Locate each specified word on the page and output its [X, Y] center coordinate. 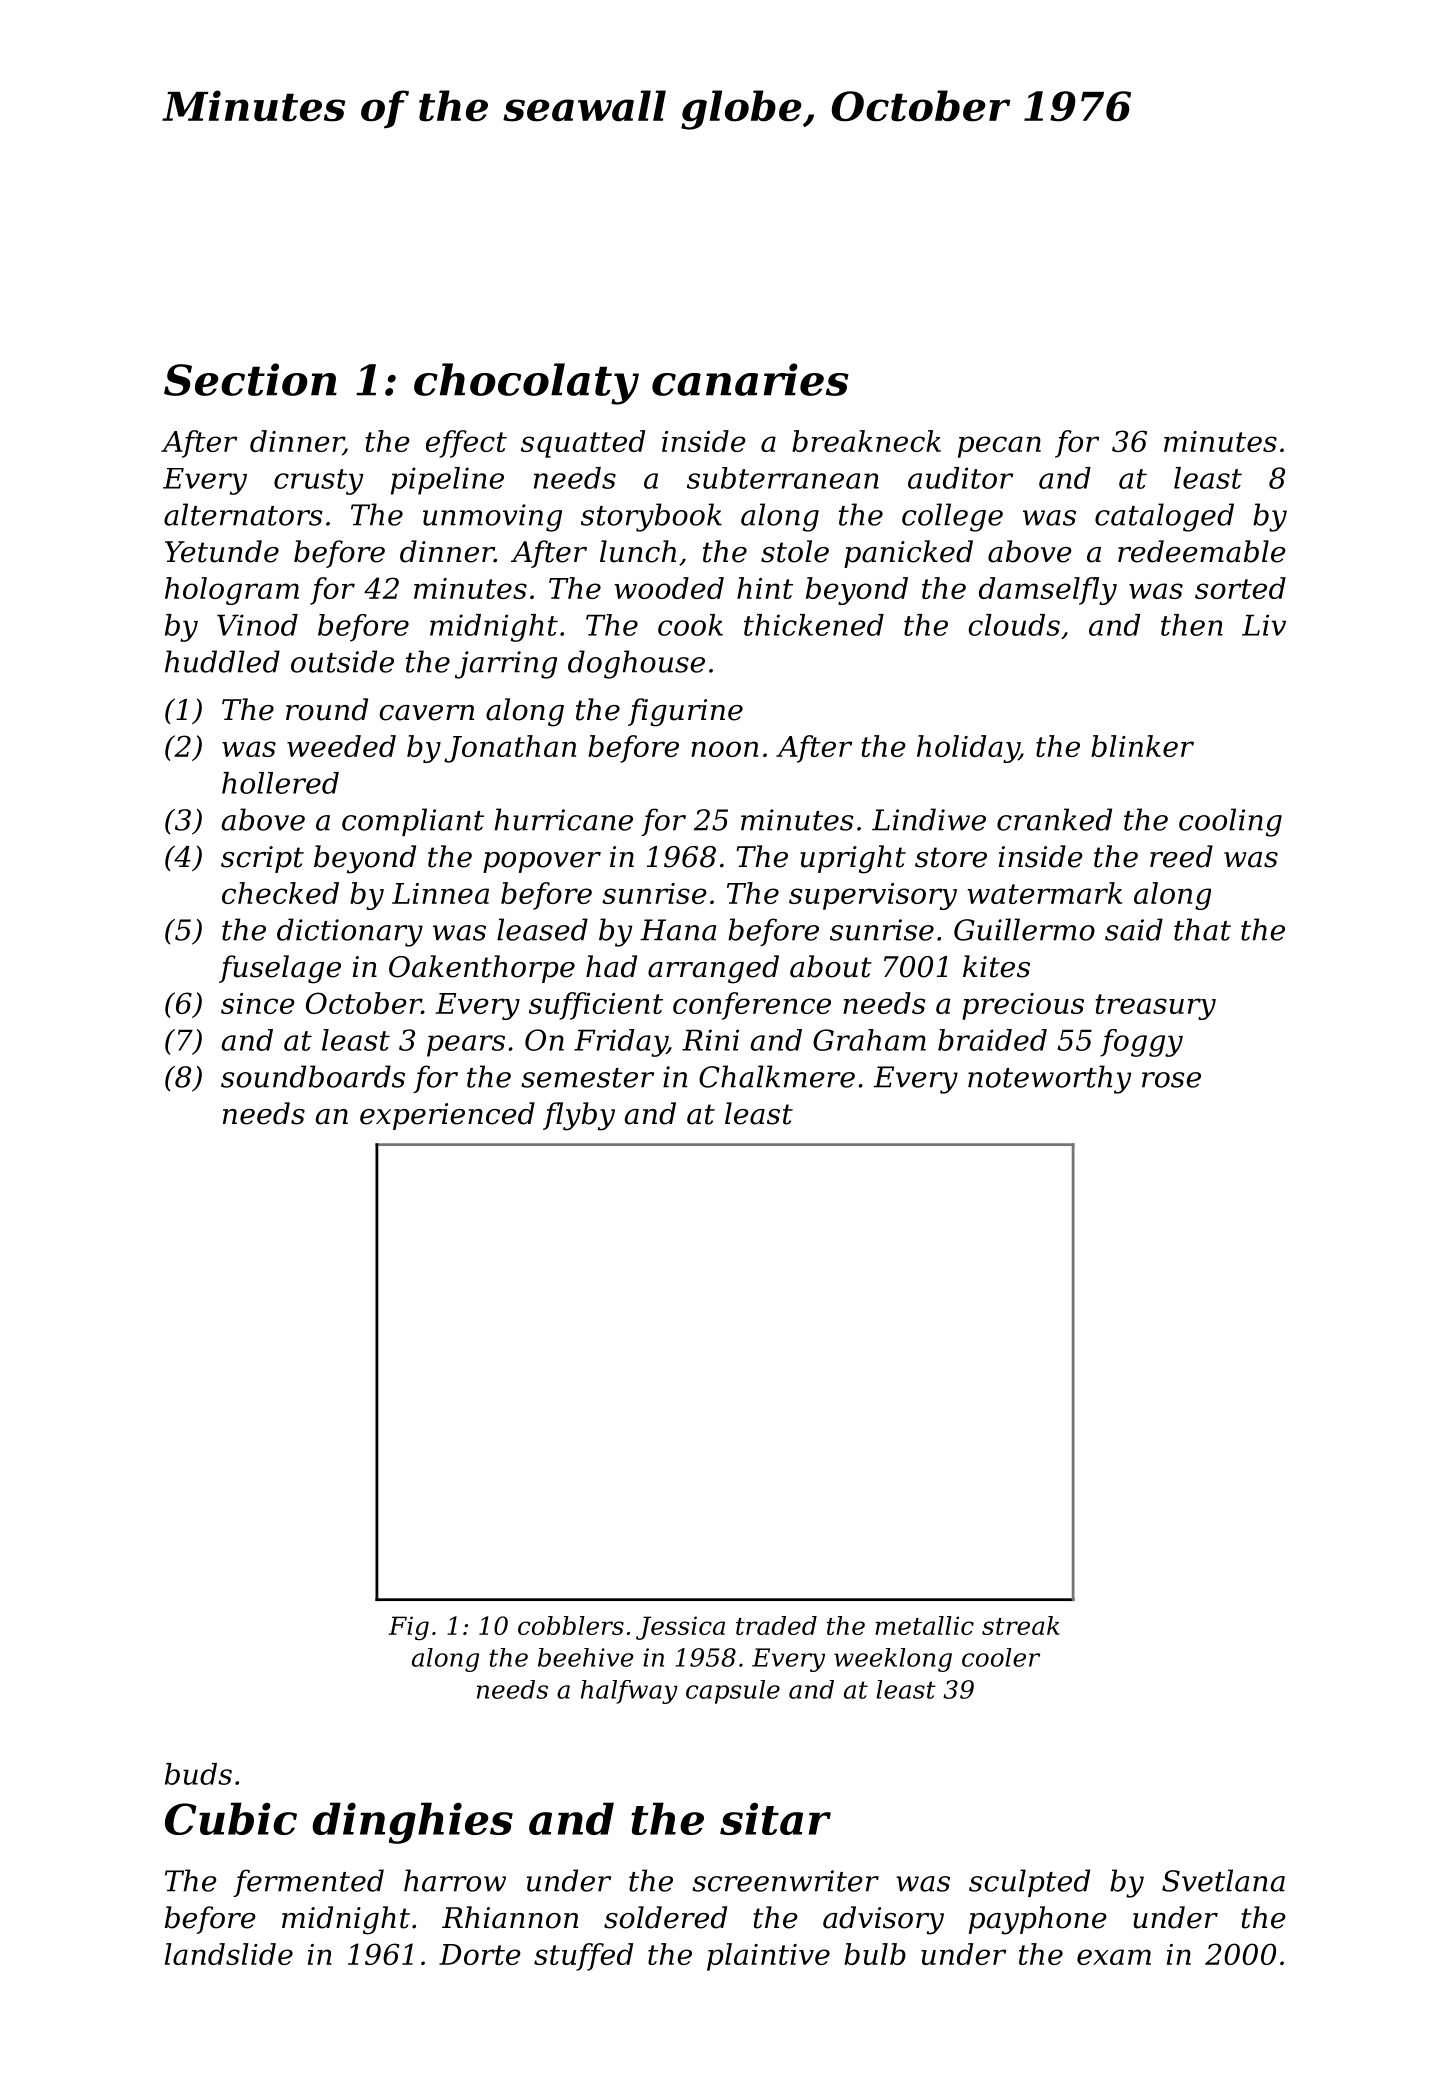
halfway [629, 1692]
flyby [579, 1116]
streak [1021, 1625]
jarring [506, 665]
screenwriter [785, 1881]
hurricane [564, 819]
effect [466, 444]
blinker [1142, 746]
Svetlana [1223, 1880]
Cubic [231, 1818]
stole [795, 551]
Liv [1264, 625]
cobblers [571, 1625]
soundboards [313, 1076]
